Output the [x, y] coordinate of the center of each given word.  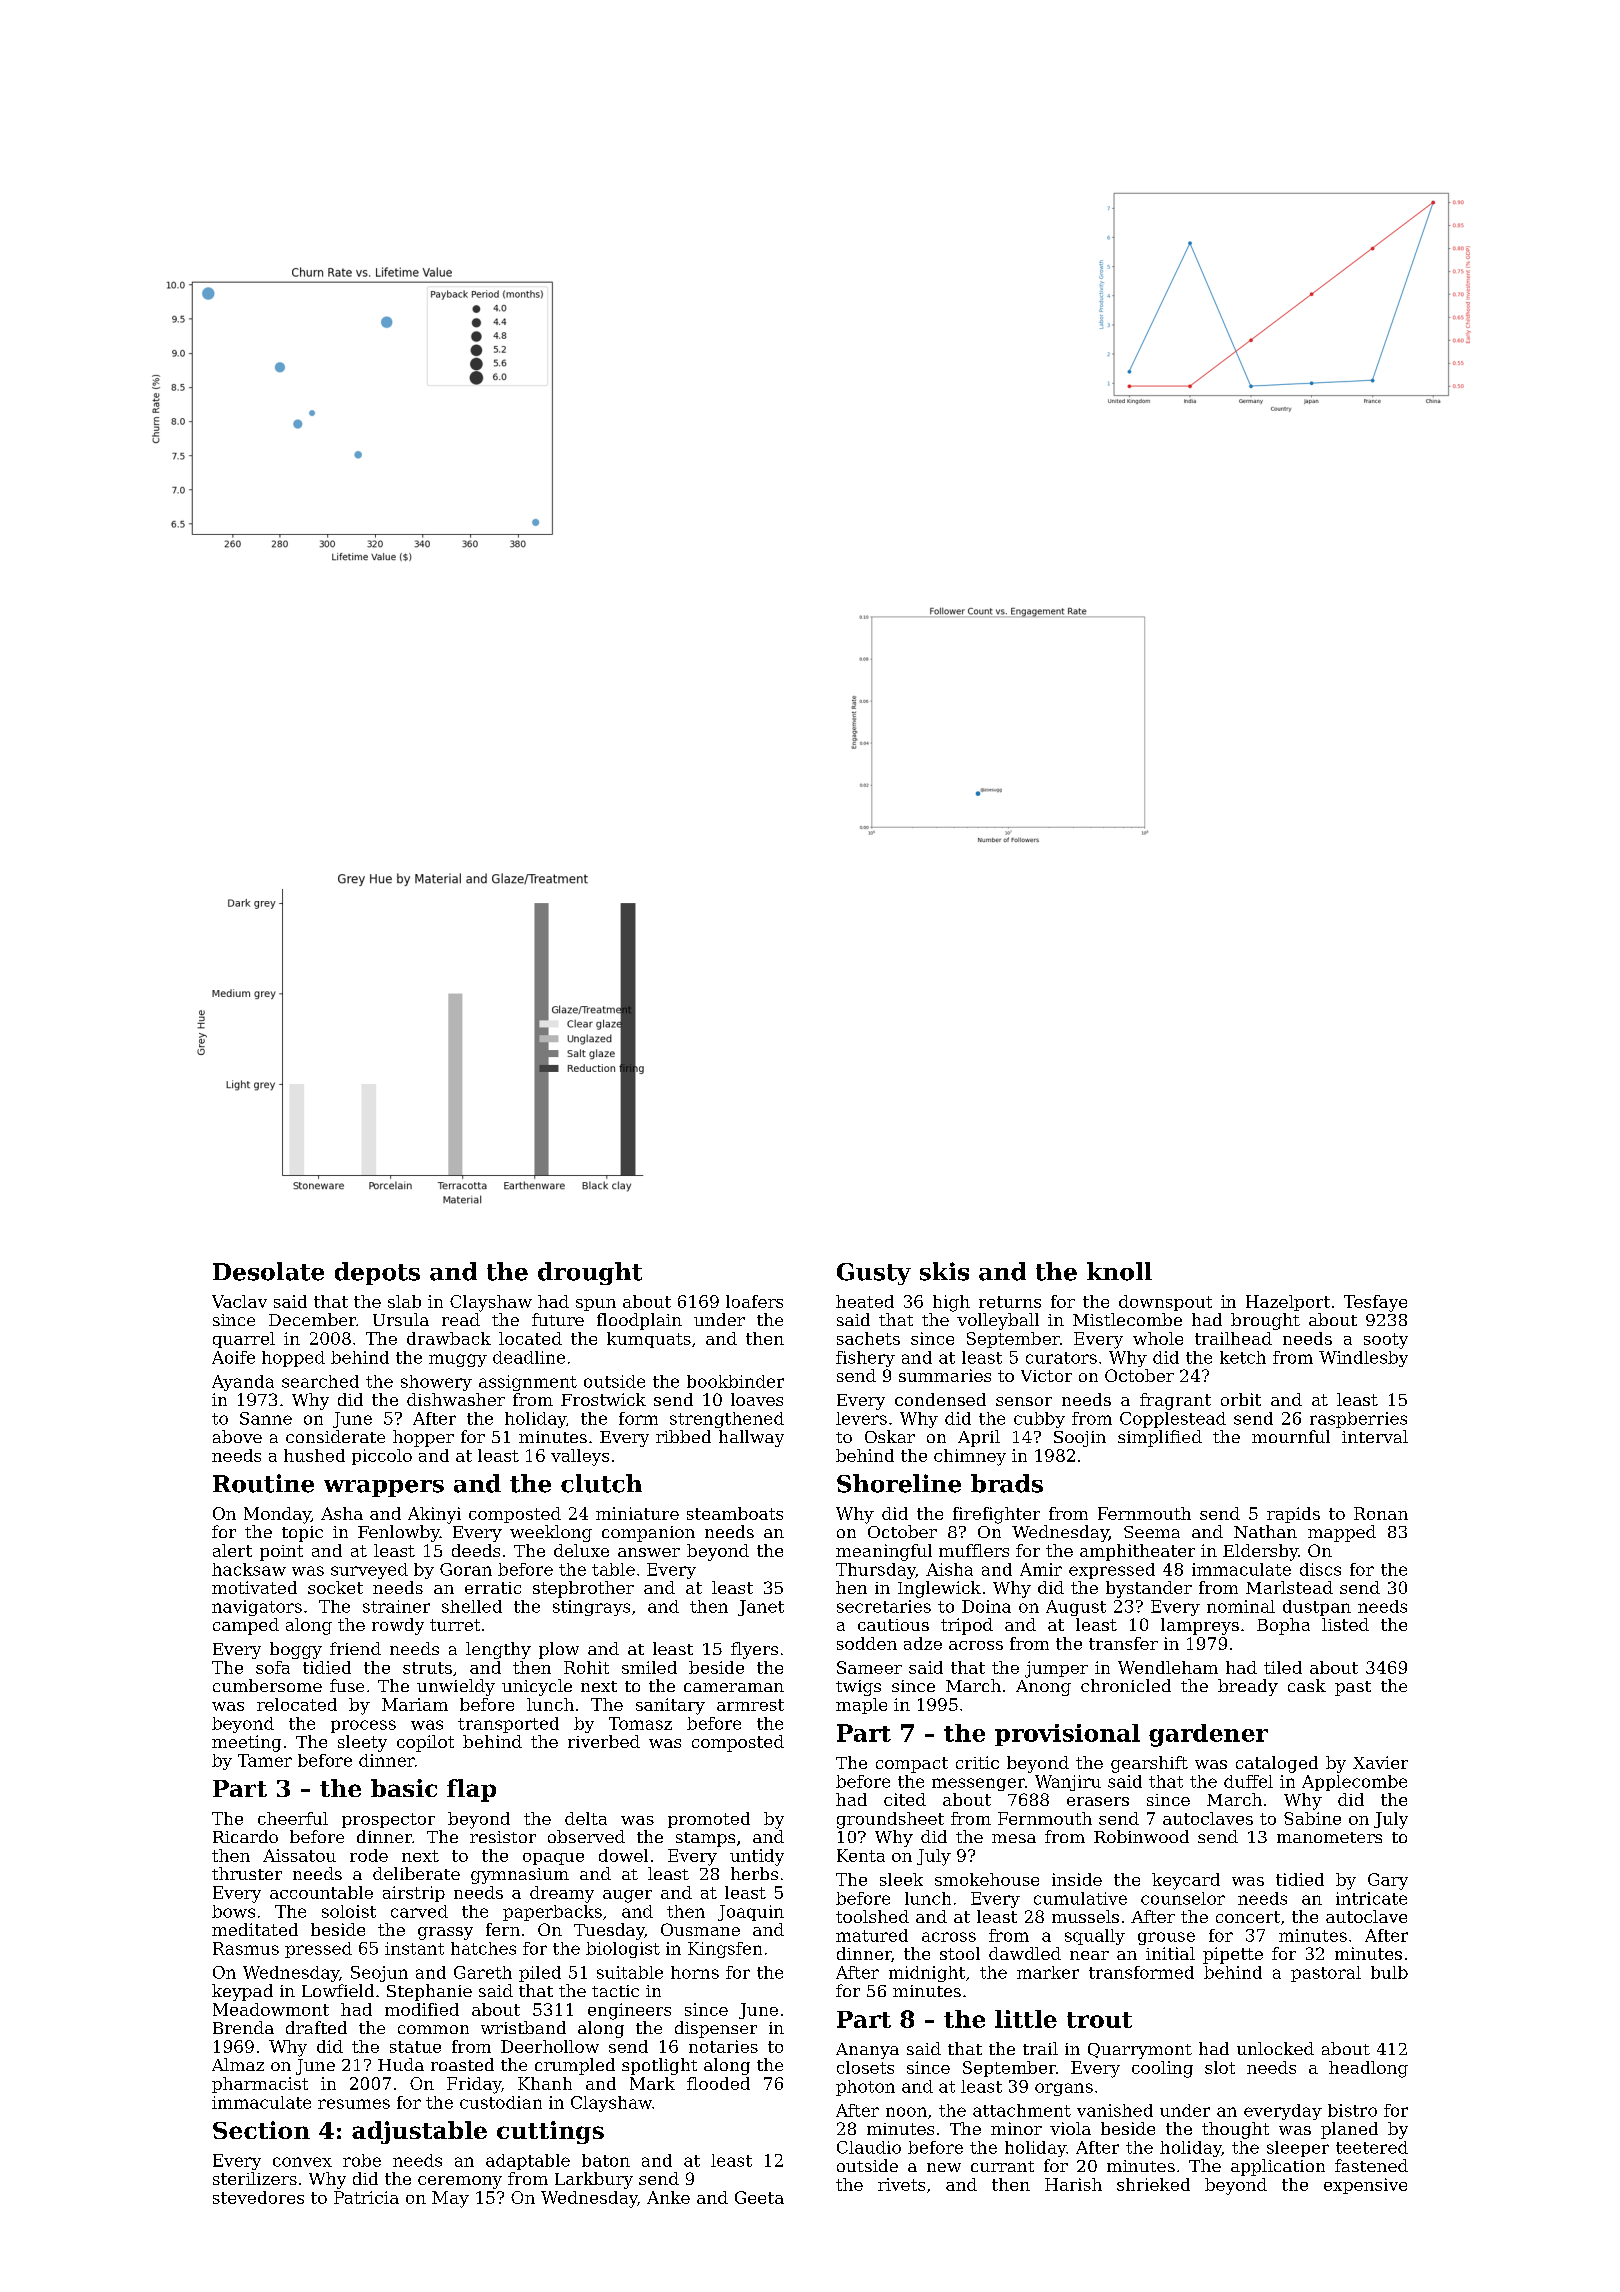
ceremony [460, 2182]
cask [1307, 1685]
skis [944, 1271]
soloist [349, 1911]
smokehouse [987, 1879]
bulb [1389, 1972]
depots [377, 1273]
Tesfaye [1375, 1303]
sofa [273, 1667]
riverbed [604, 1741]
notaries [723, 2046]
